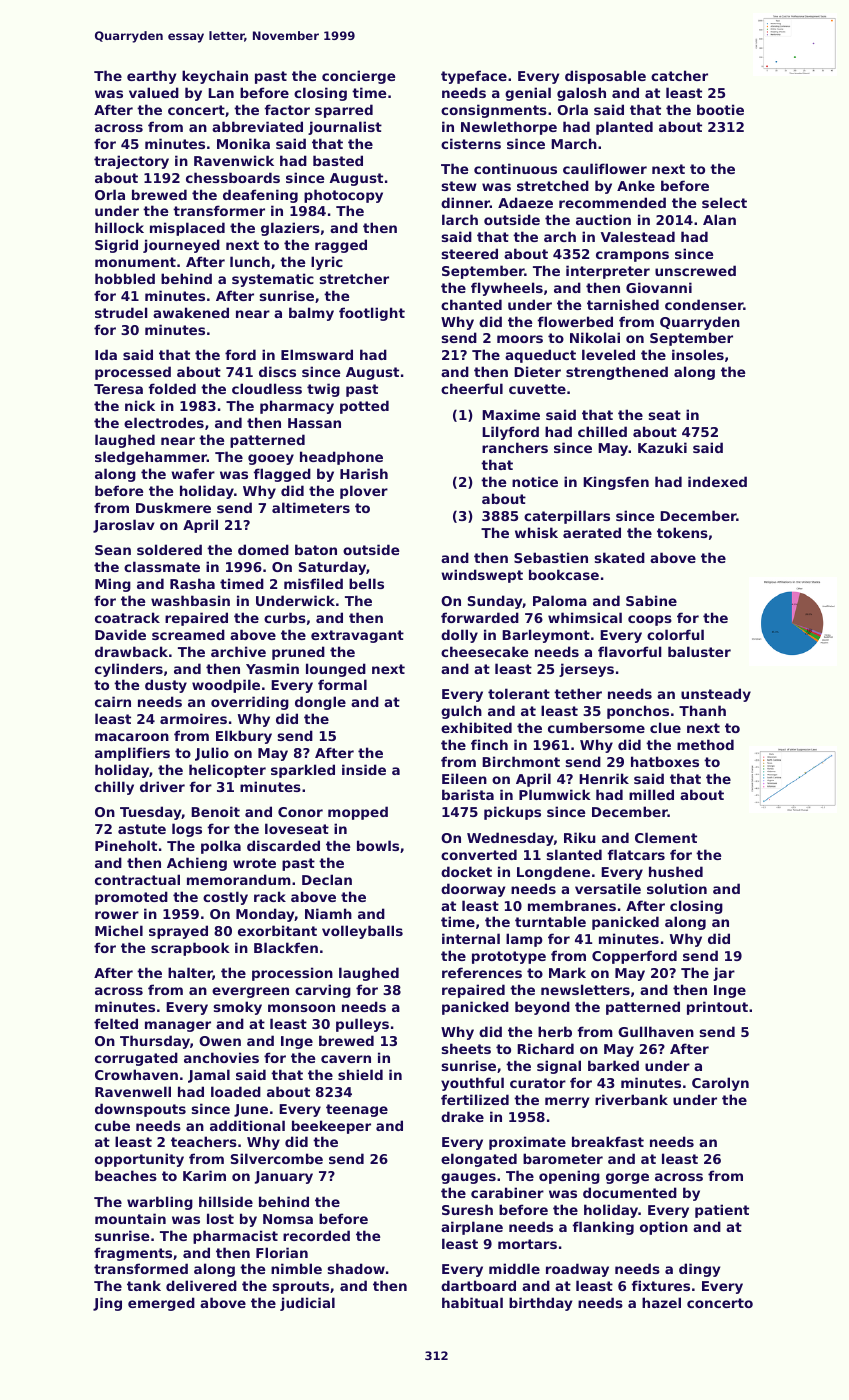  What do you see at coordinates (704, 304) in the screenshot?
I see `condenser` at bounding box center [704, 304].
